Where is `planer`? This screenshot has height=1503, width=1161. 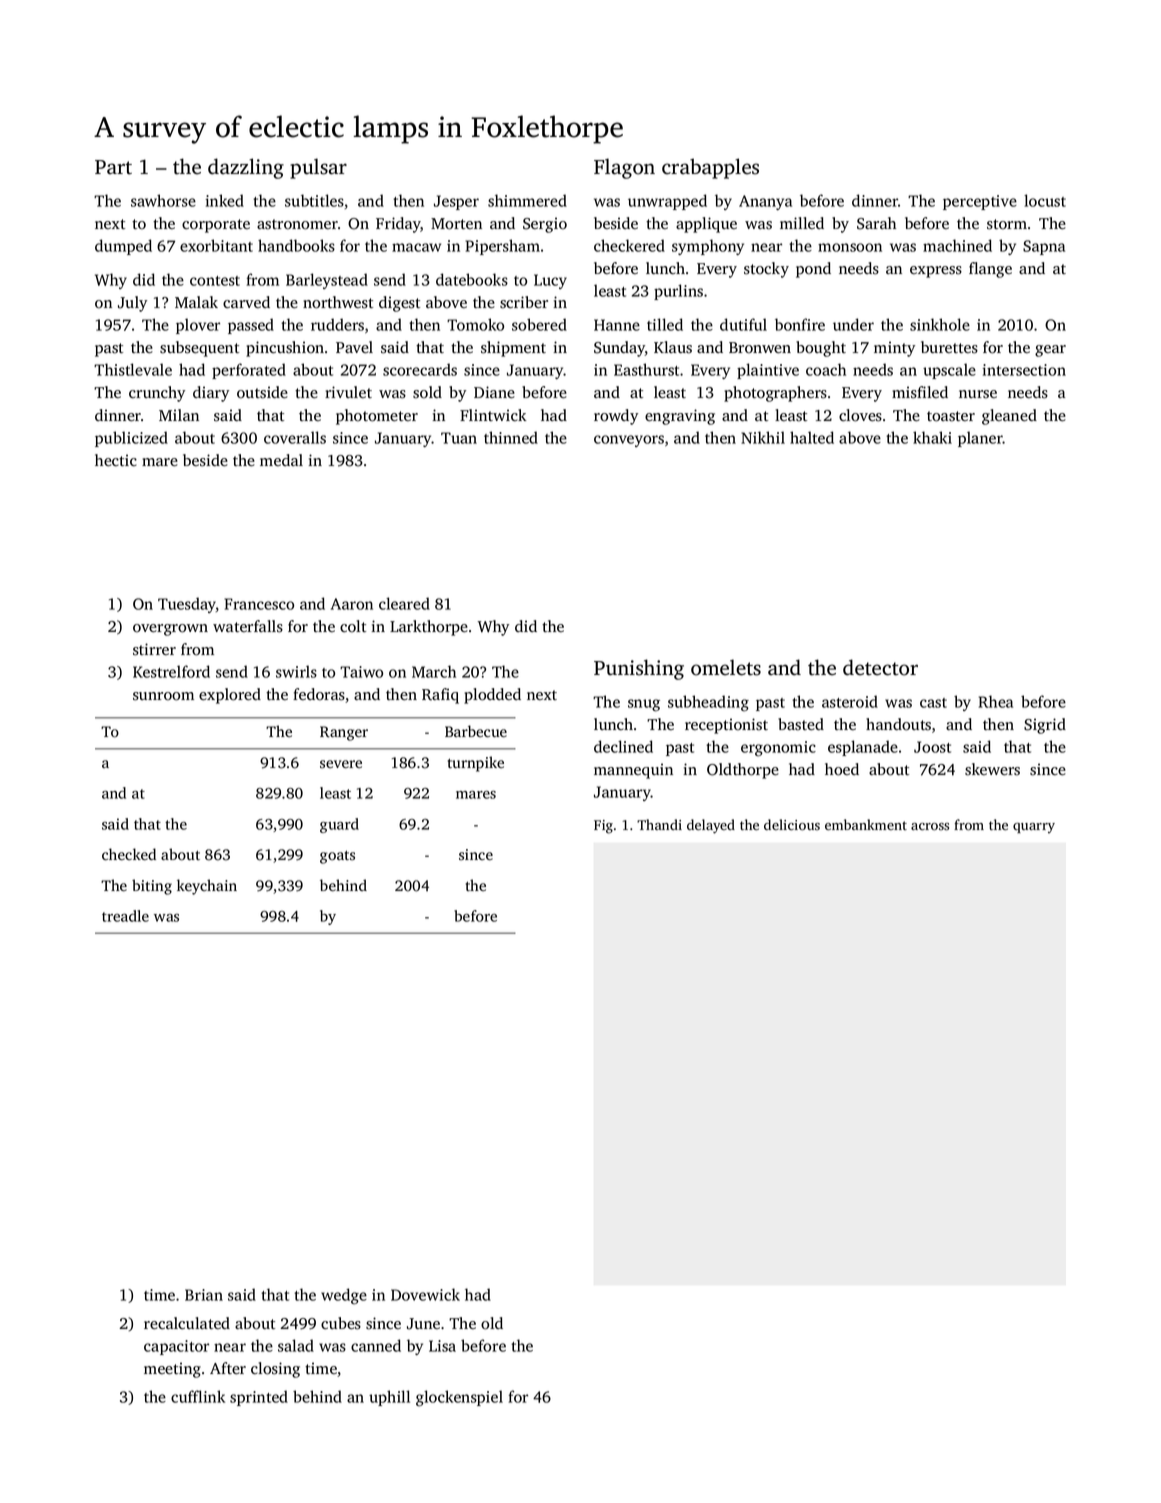
planer is located at coordinates (980, 439).
